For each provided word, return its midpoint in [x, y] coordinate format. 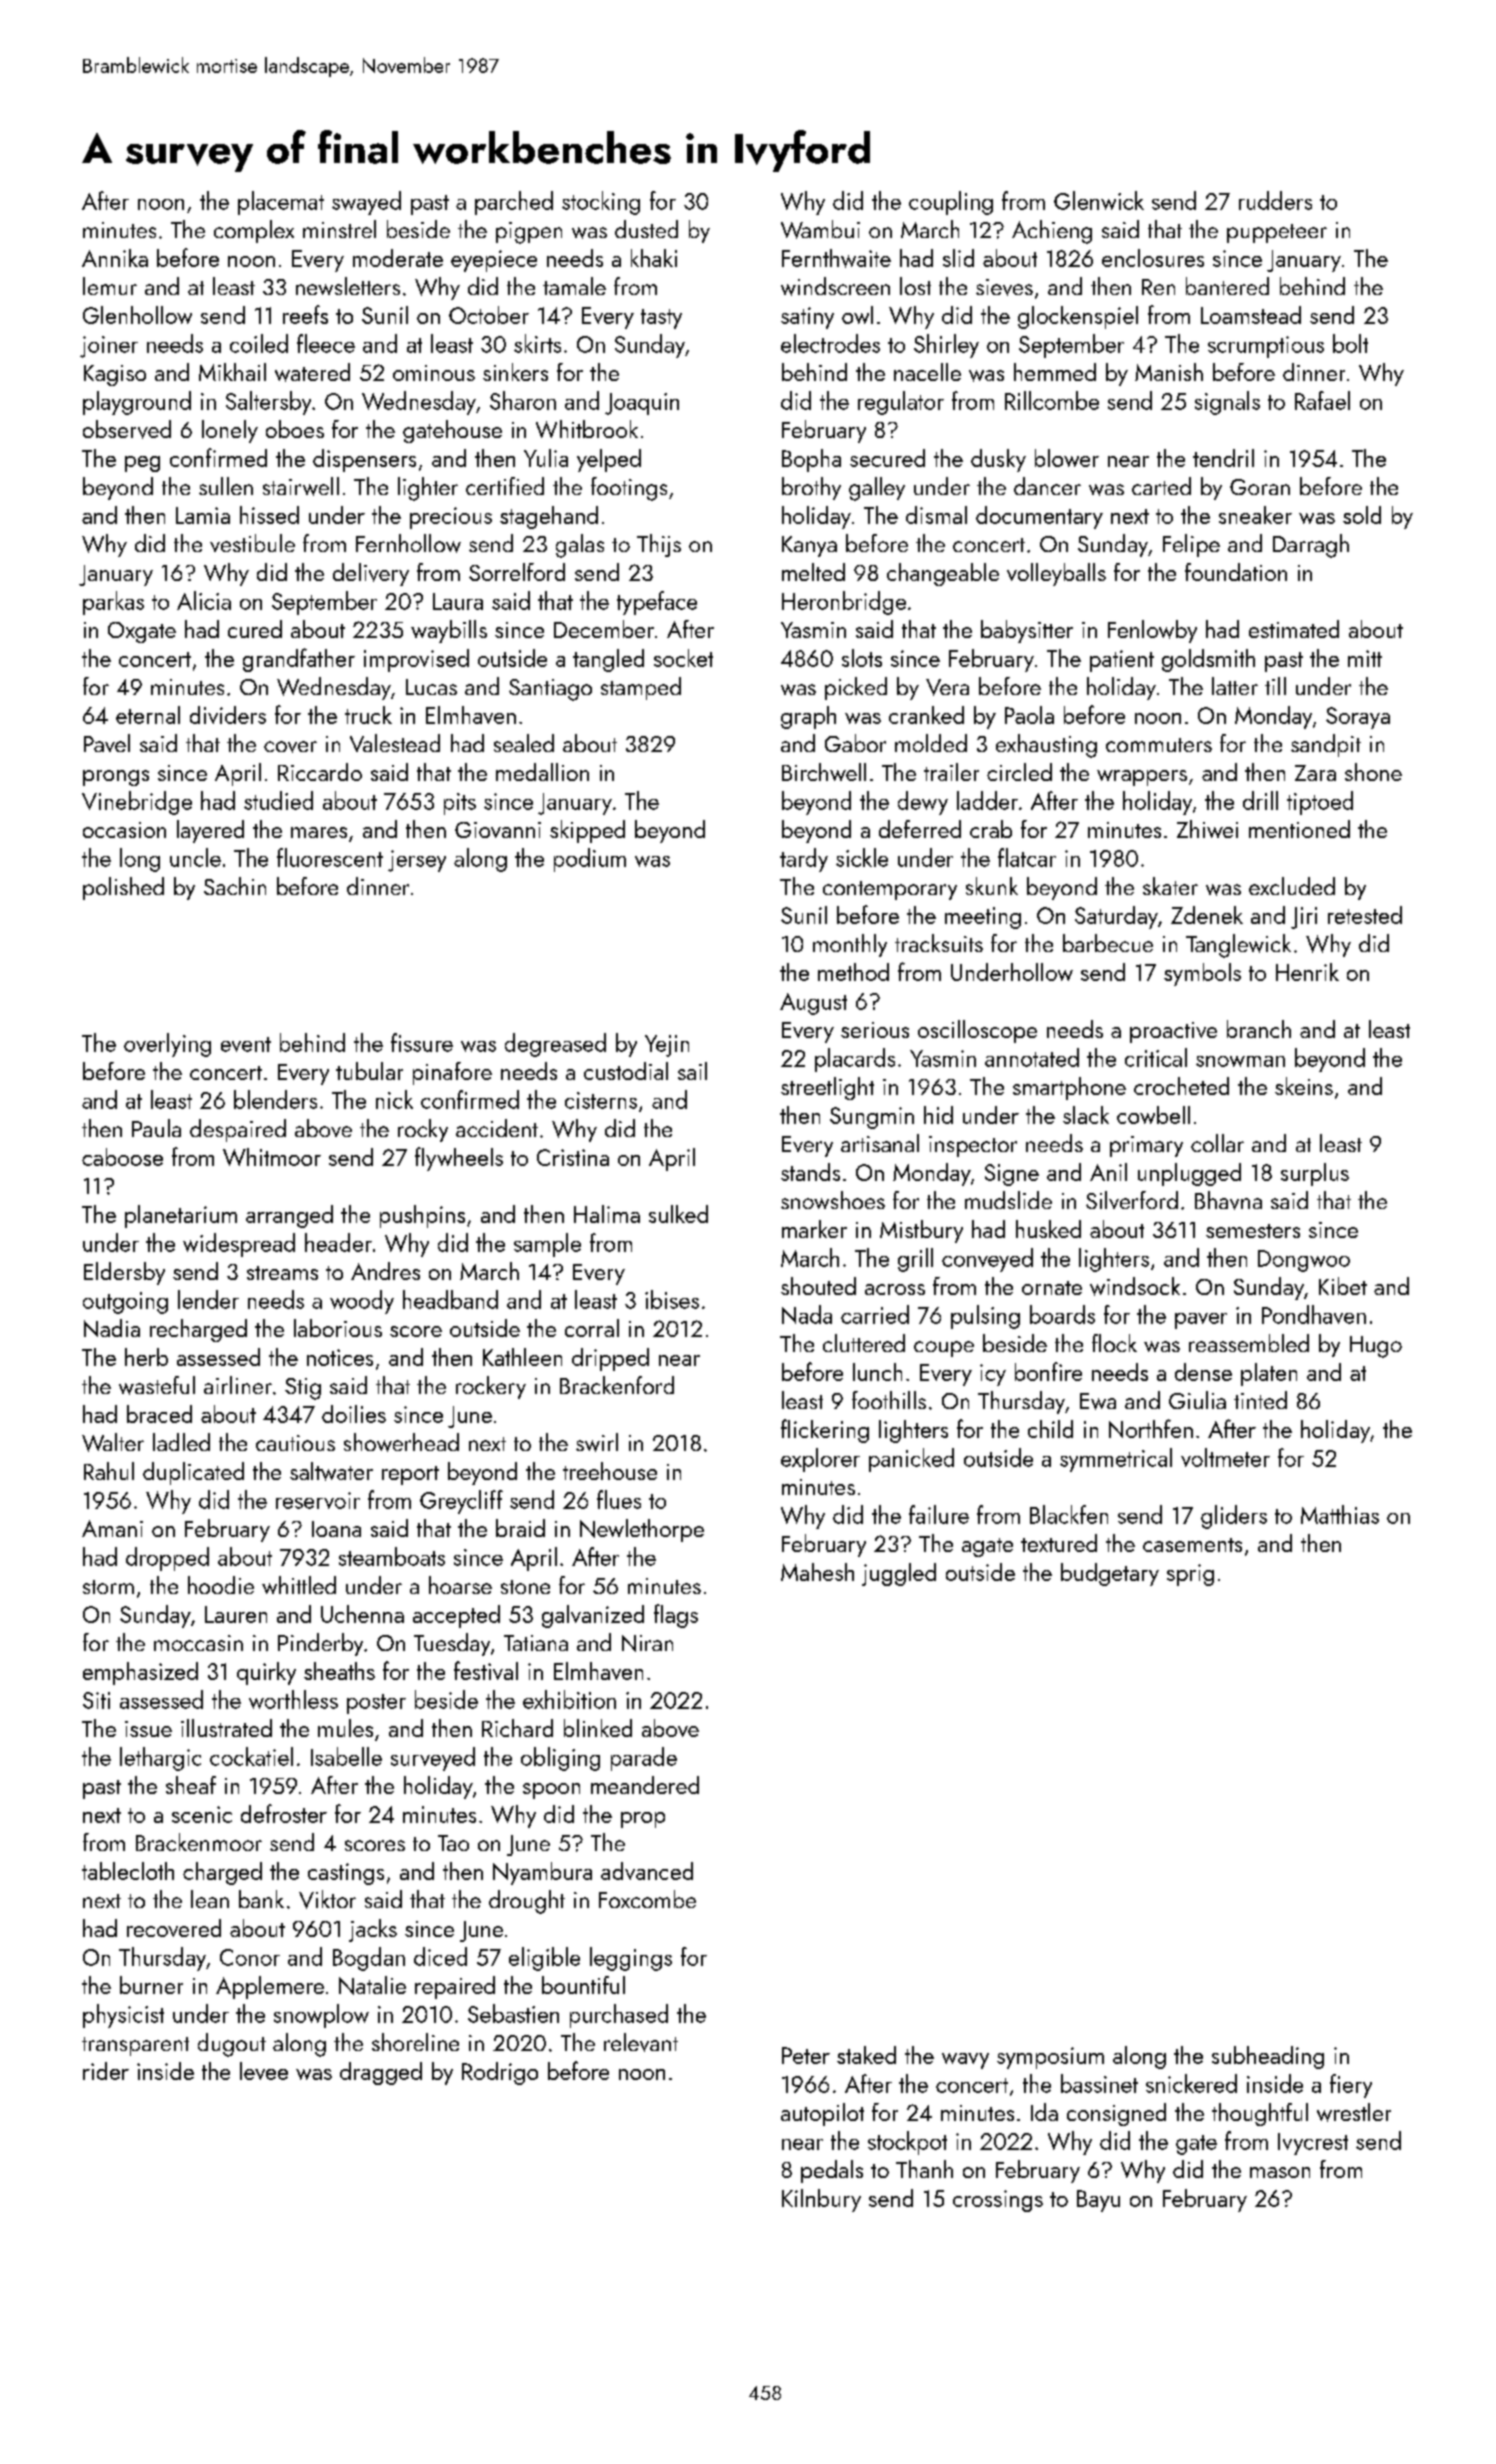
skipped [587, 831]
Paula [156, 1128]
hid [938, 1115]
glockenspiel [1078, 317]
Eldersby [124, 1273]
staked [866, 2055]
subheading [1268, 2057]
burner [151, 1985]
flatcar [1027, 857]
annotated [1032, 1057]
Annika [115, 258]
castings [346, 1874]
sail [692, 1071]
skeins [1304, 1086]
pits [460, 804]
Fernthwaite [836, 258]
